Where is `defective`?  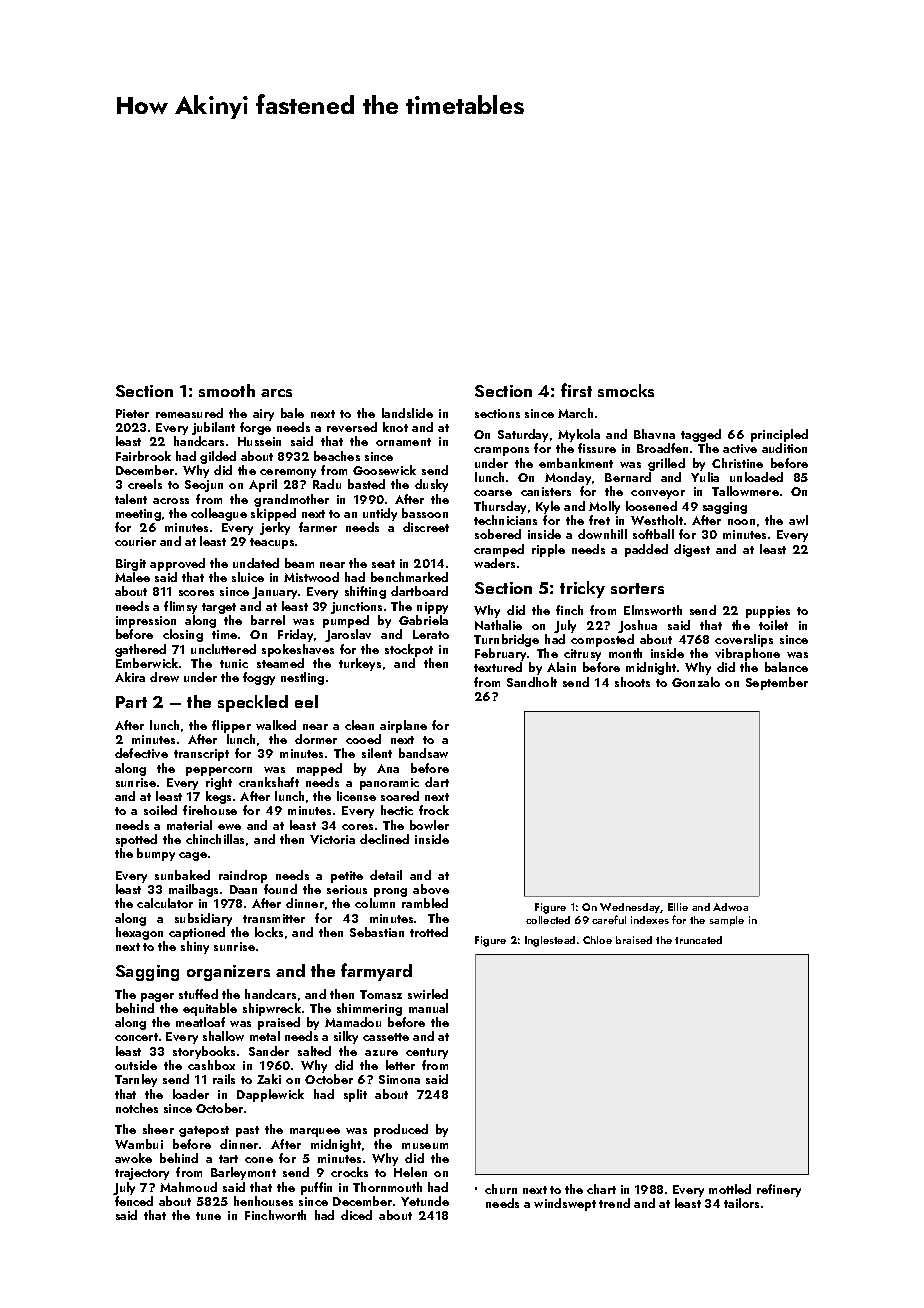 defective is located at coordinates (141, 753).
